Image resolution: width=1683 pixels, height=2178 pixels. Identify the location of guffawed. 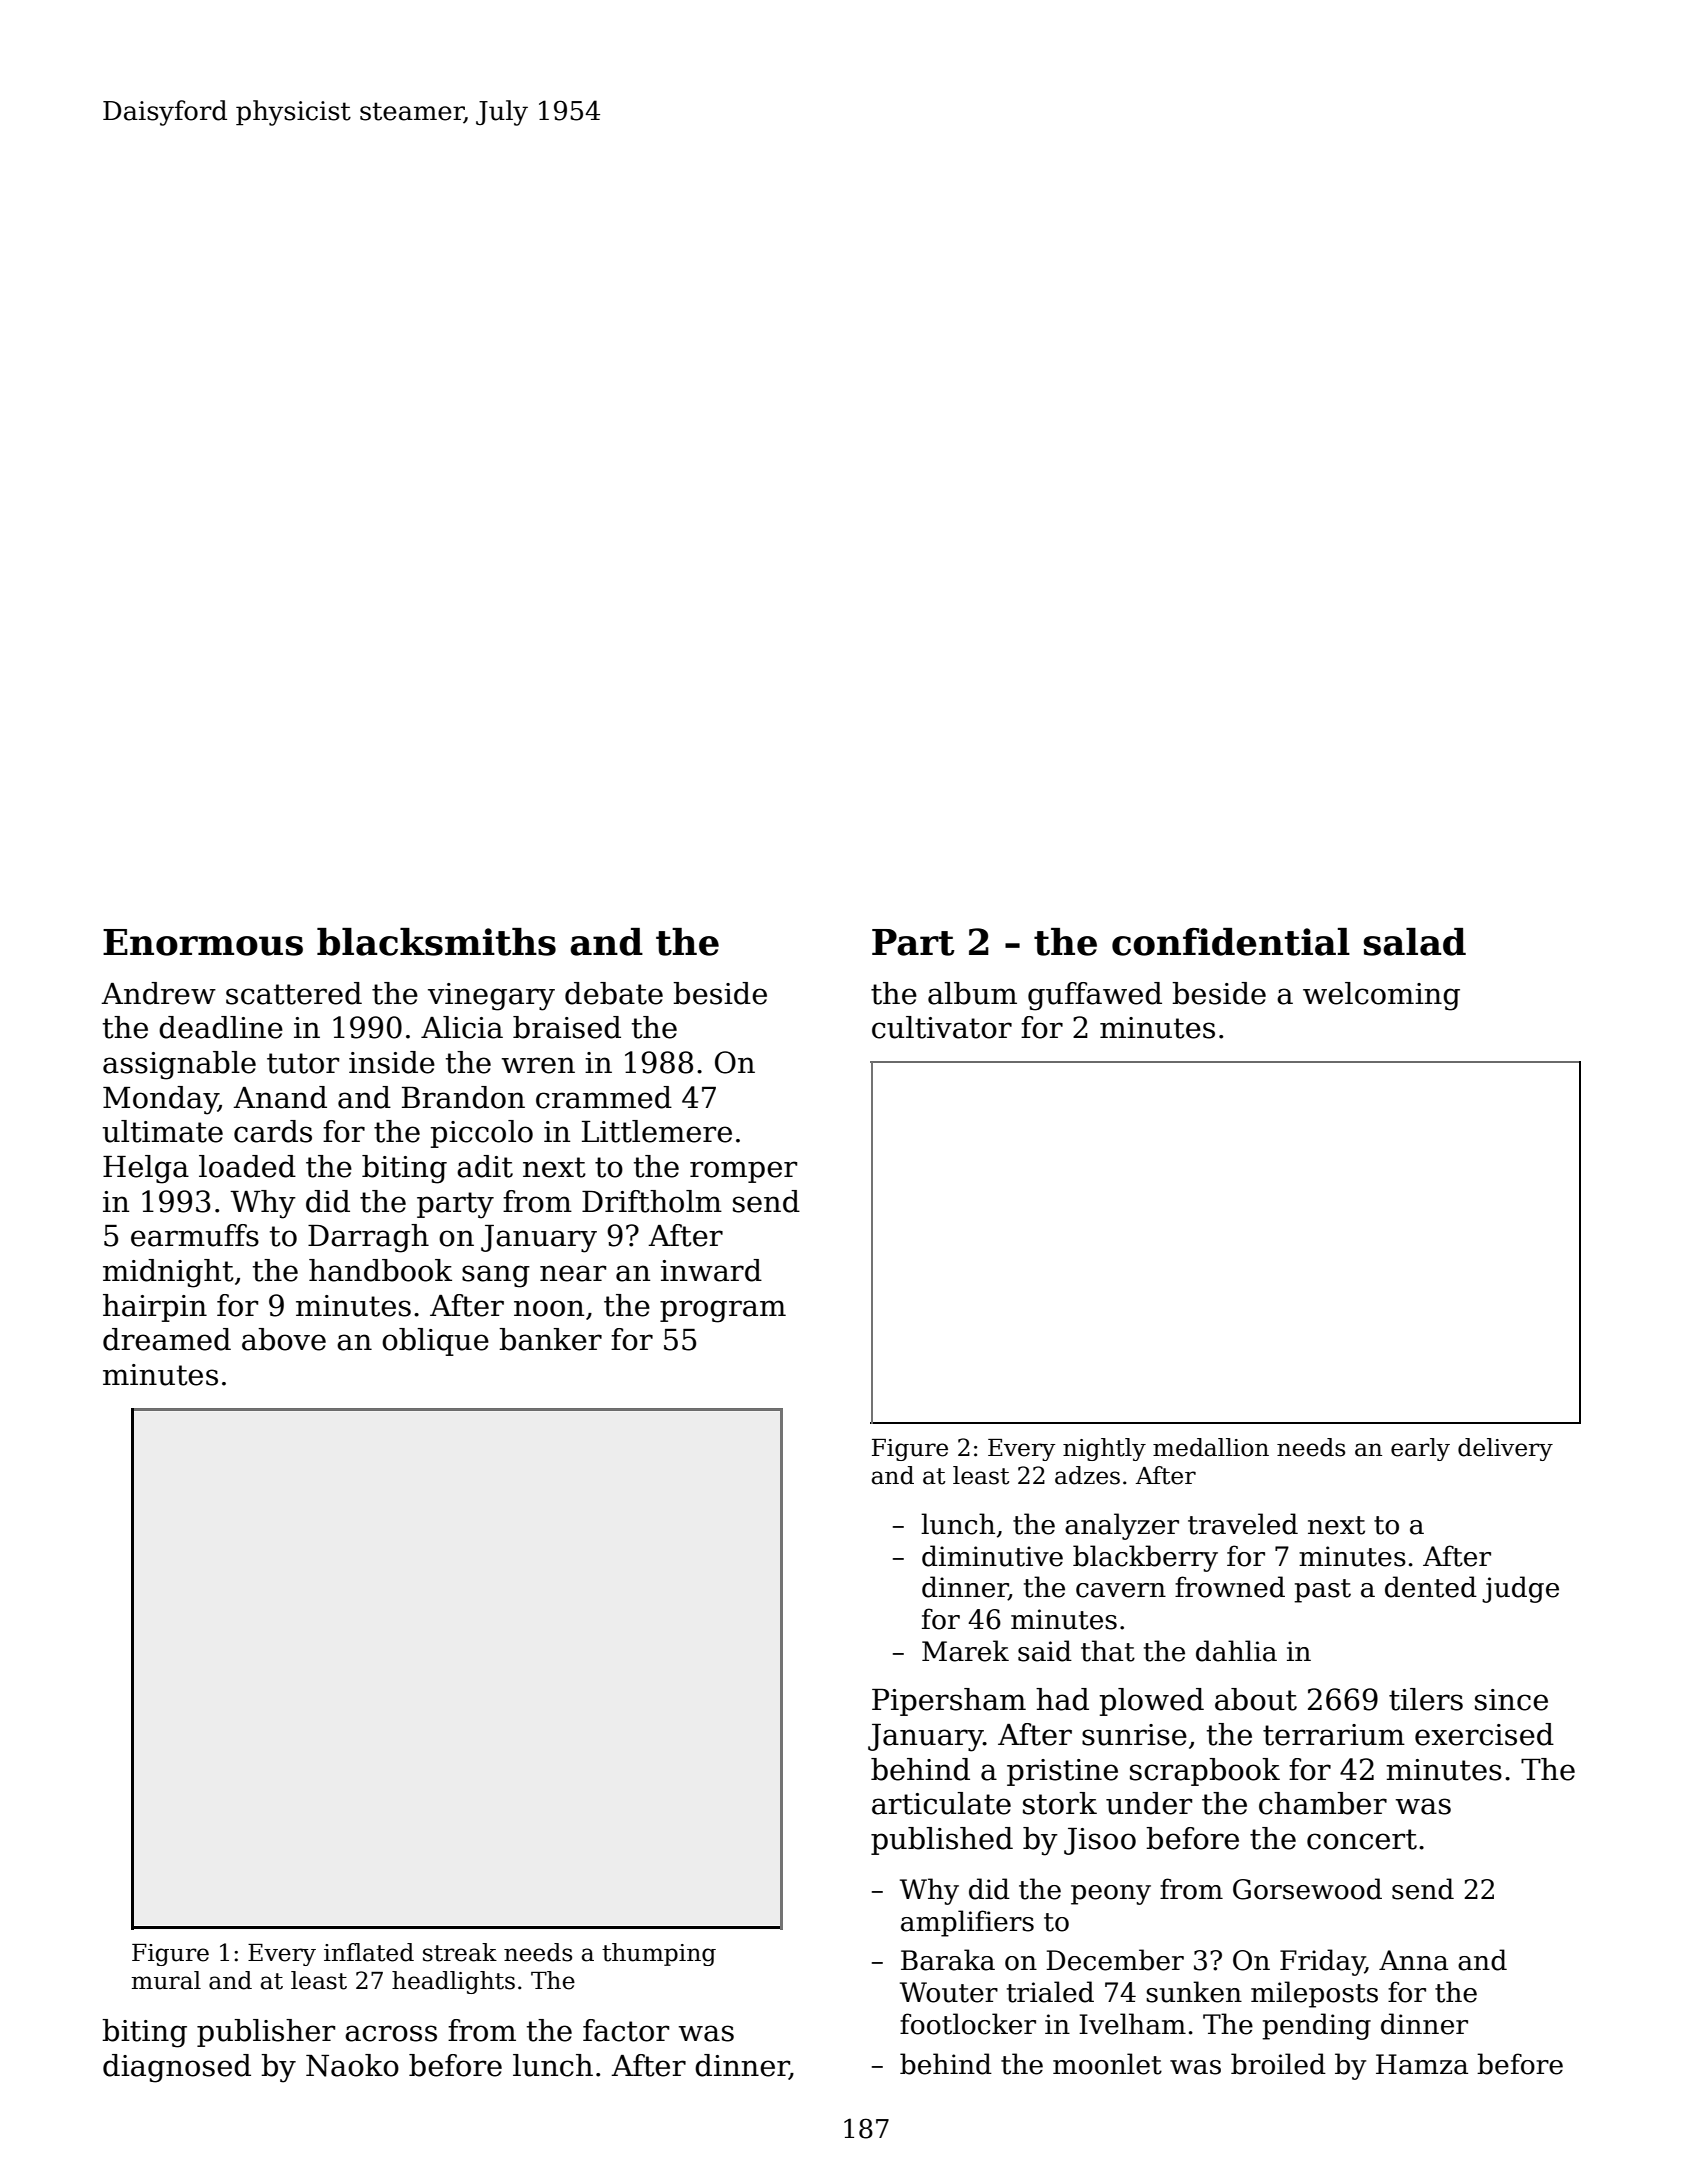
(1095, 996).
